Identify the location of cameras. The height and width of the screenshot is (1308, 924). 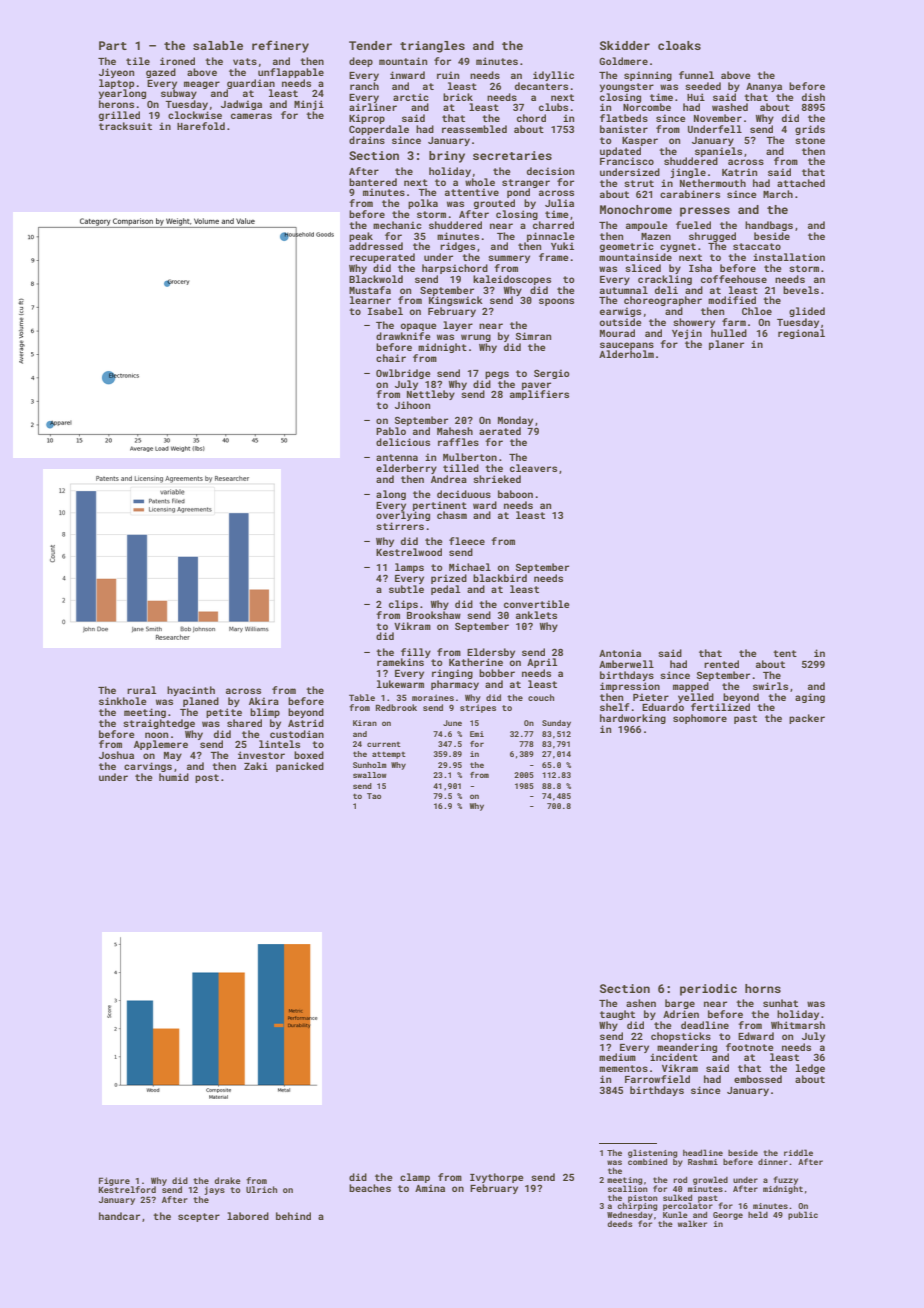
(251, 116).
